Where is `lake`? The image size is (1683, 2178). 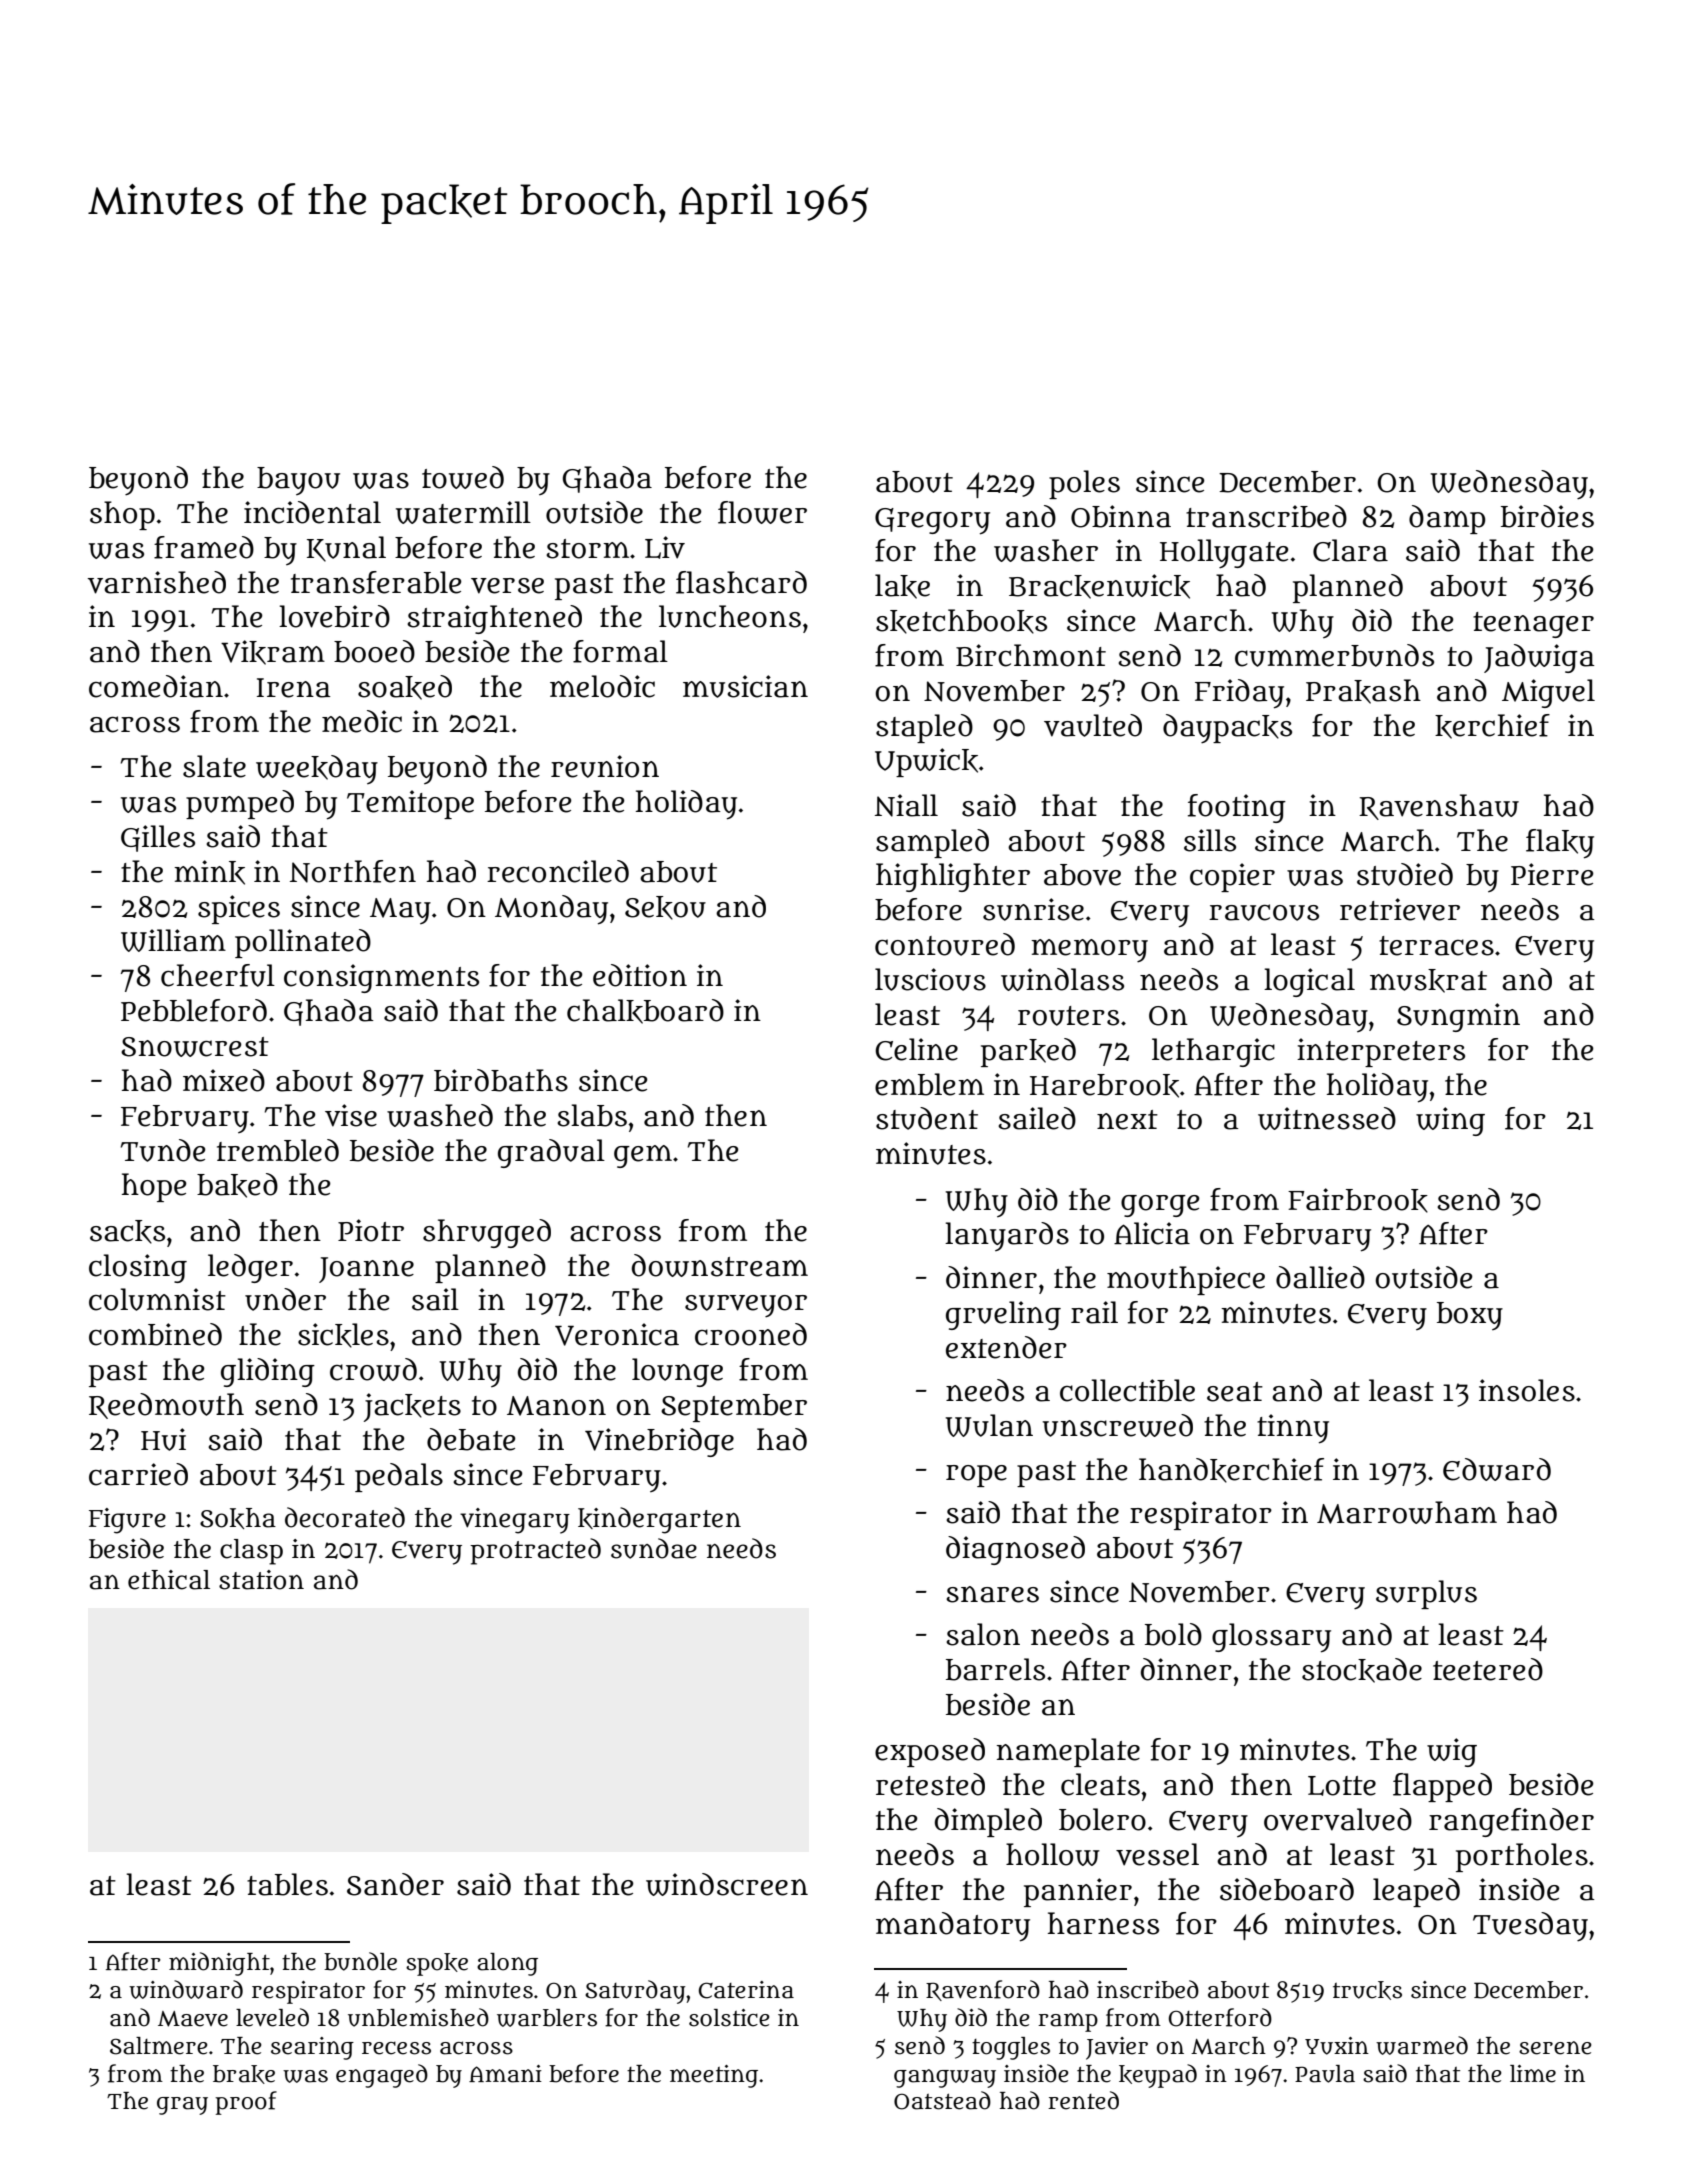 lake is located at coordinates (902, 586).
